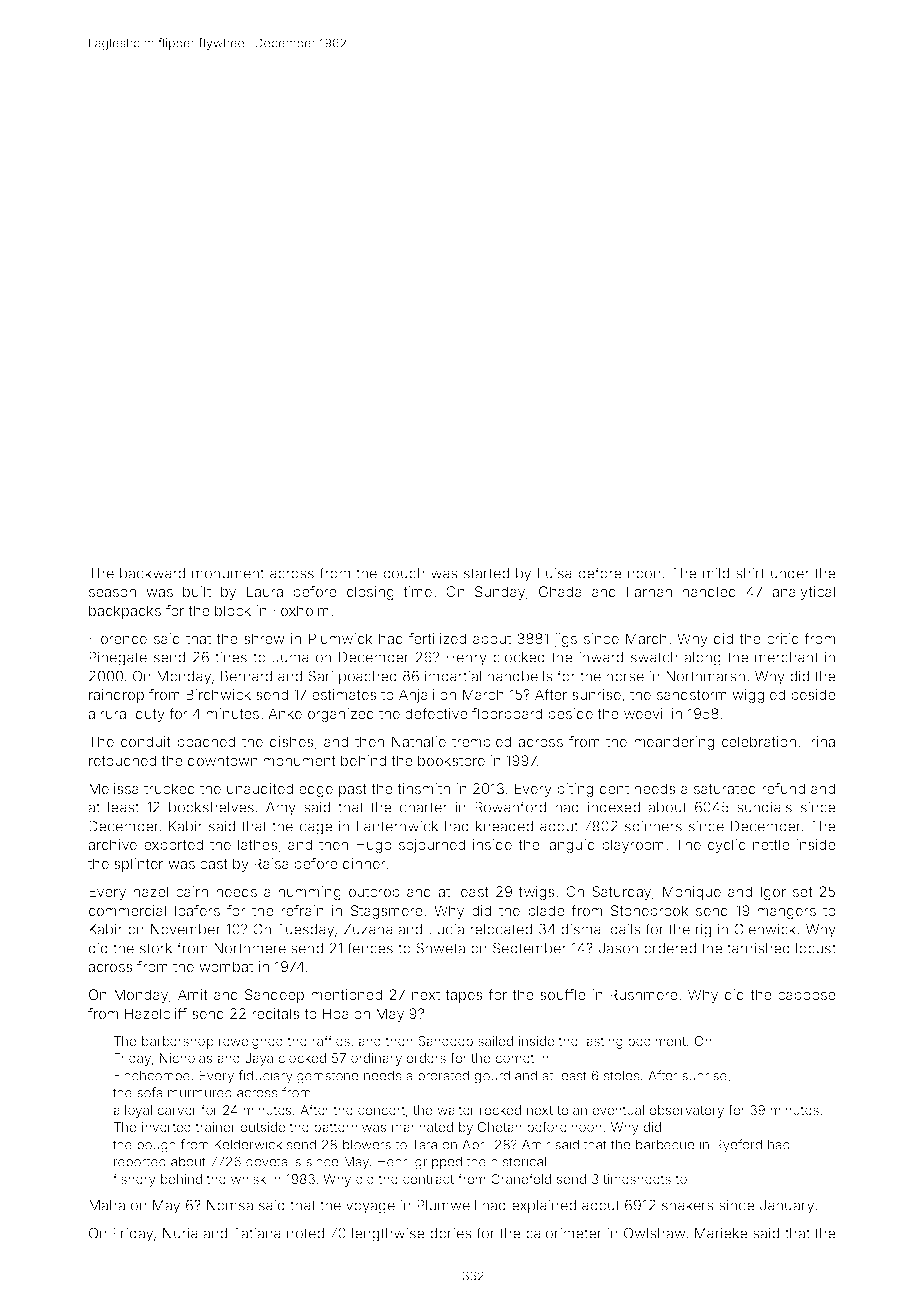 The width and height of the screenshot is (924, 1308). I want to click on Amit, so click(193, 994).
